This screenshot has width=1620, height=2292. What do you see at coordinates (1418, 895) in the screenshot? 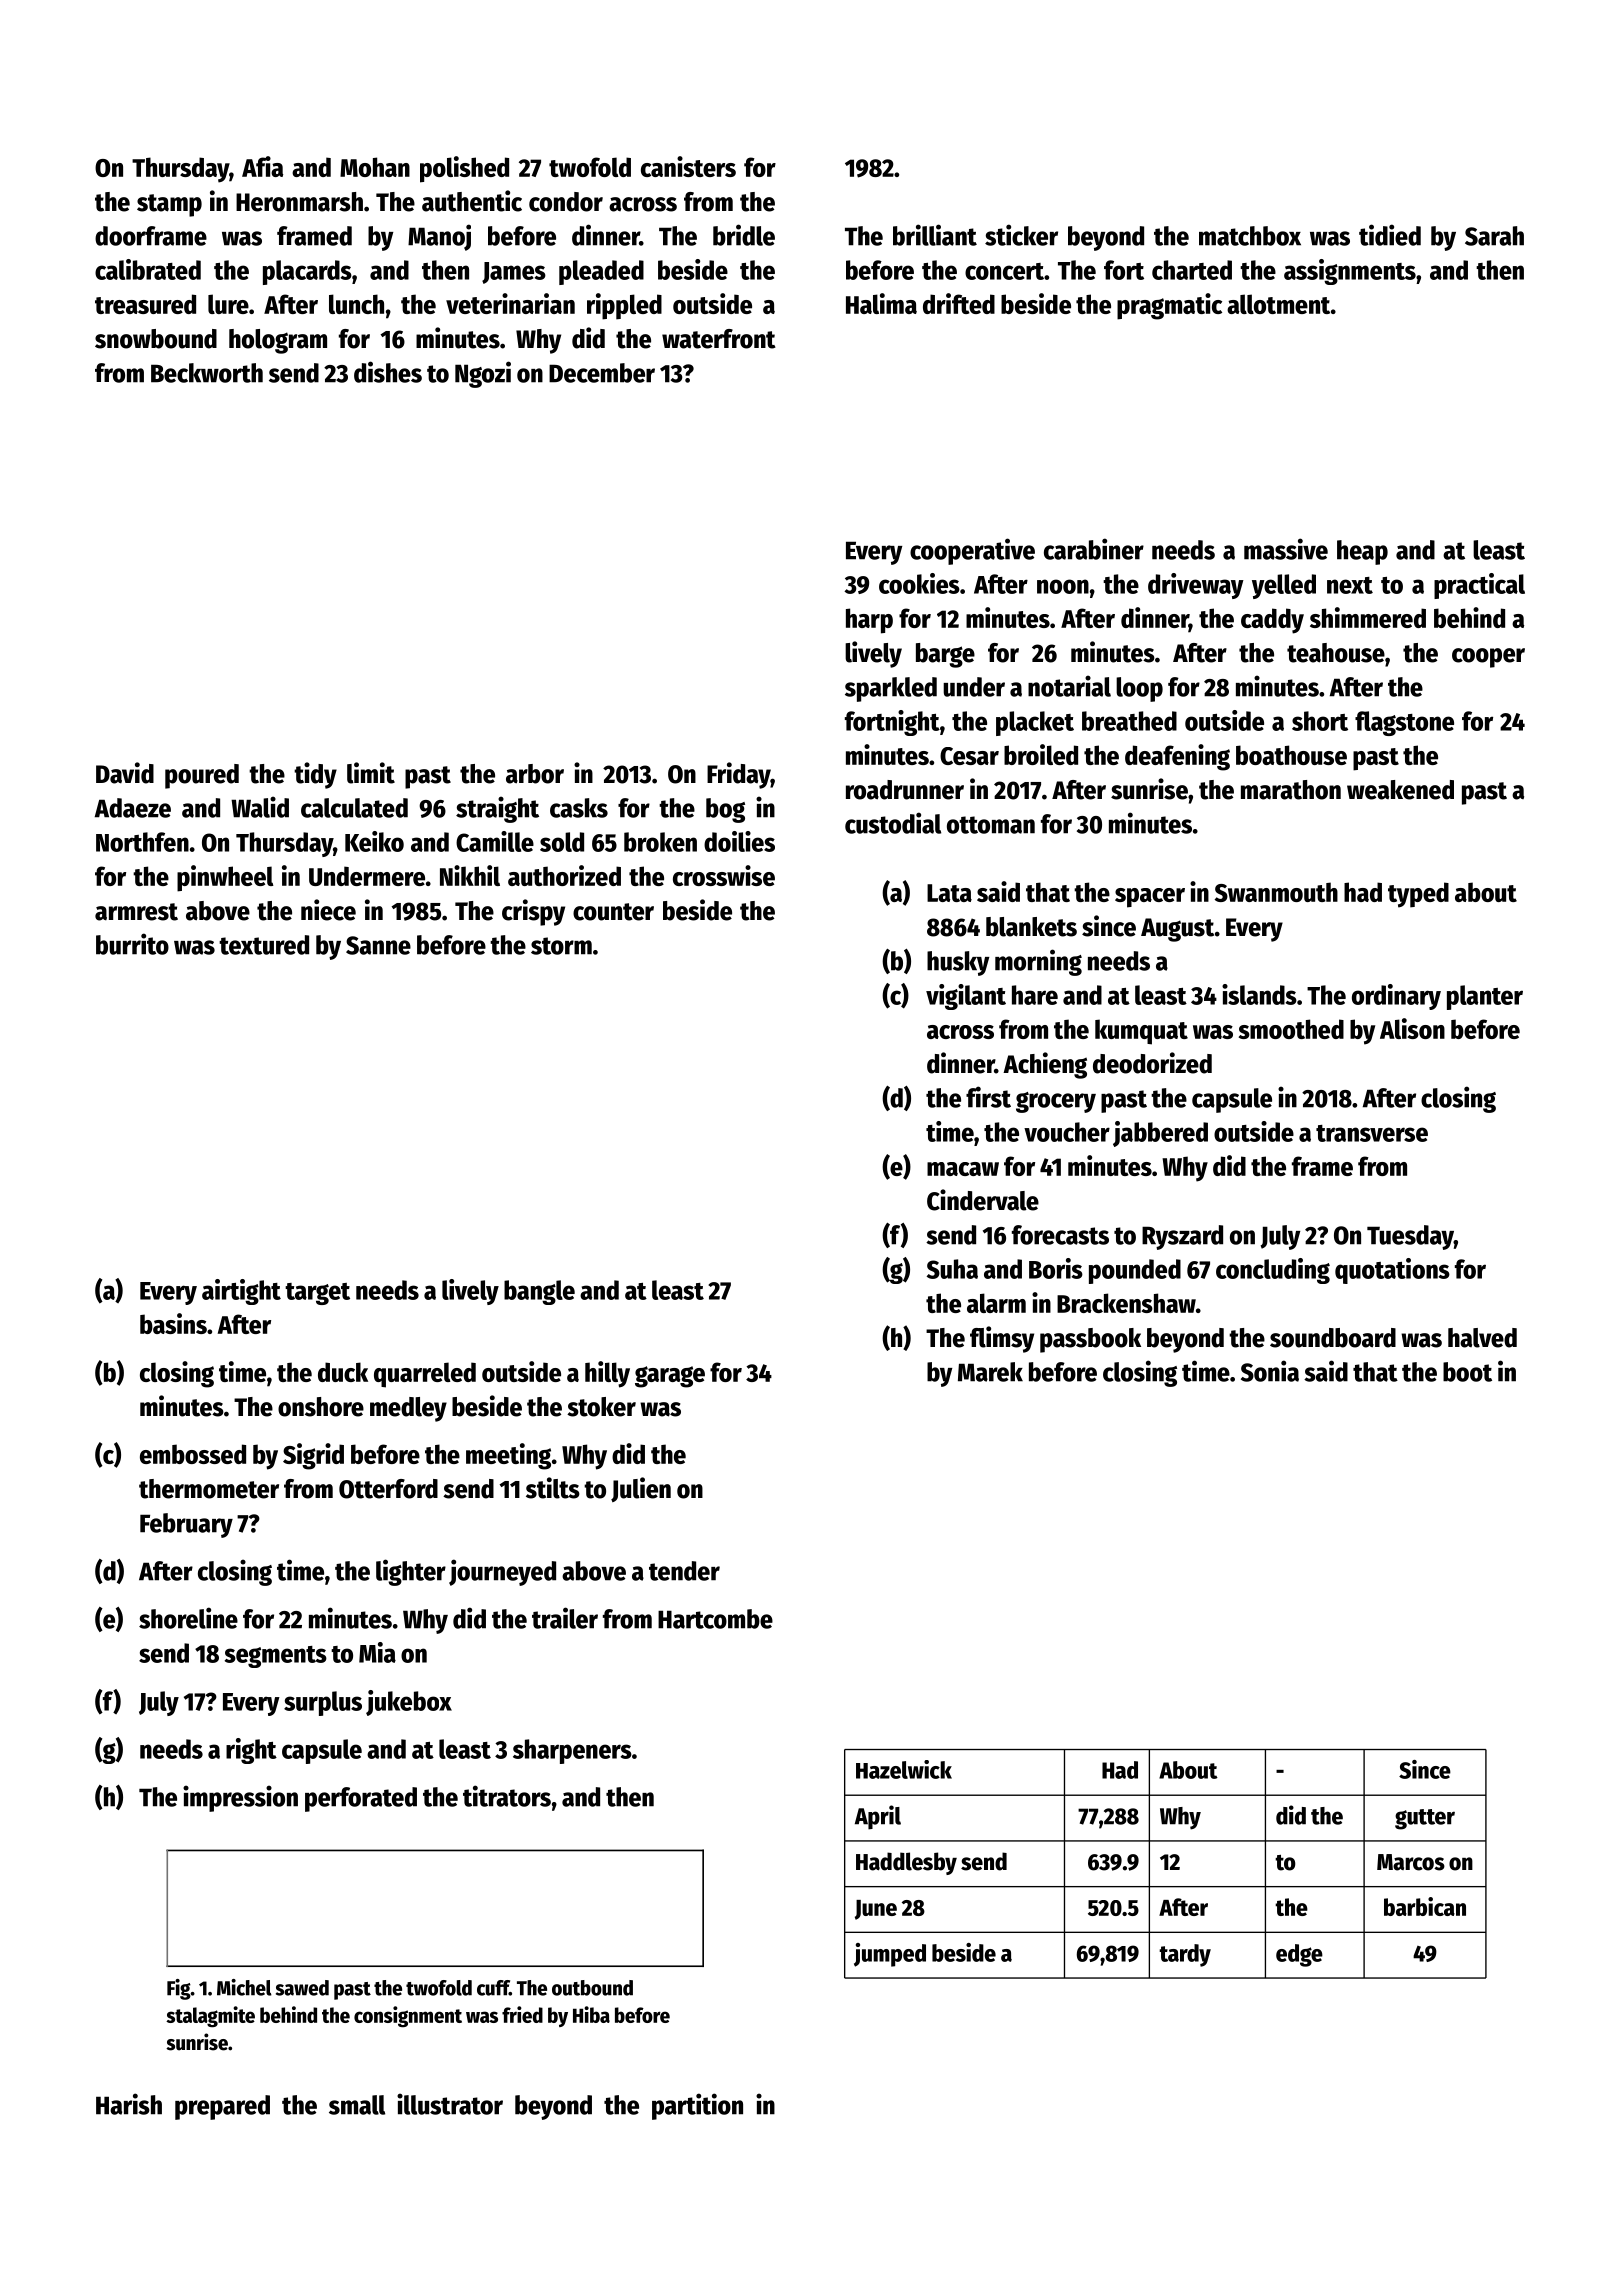
I see `typed` at bounding box center [1418, 895].
